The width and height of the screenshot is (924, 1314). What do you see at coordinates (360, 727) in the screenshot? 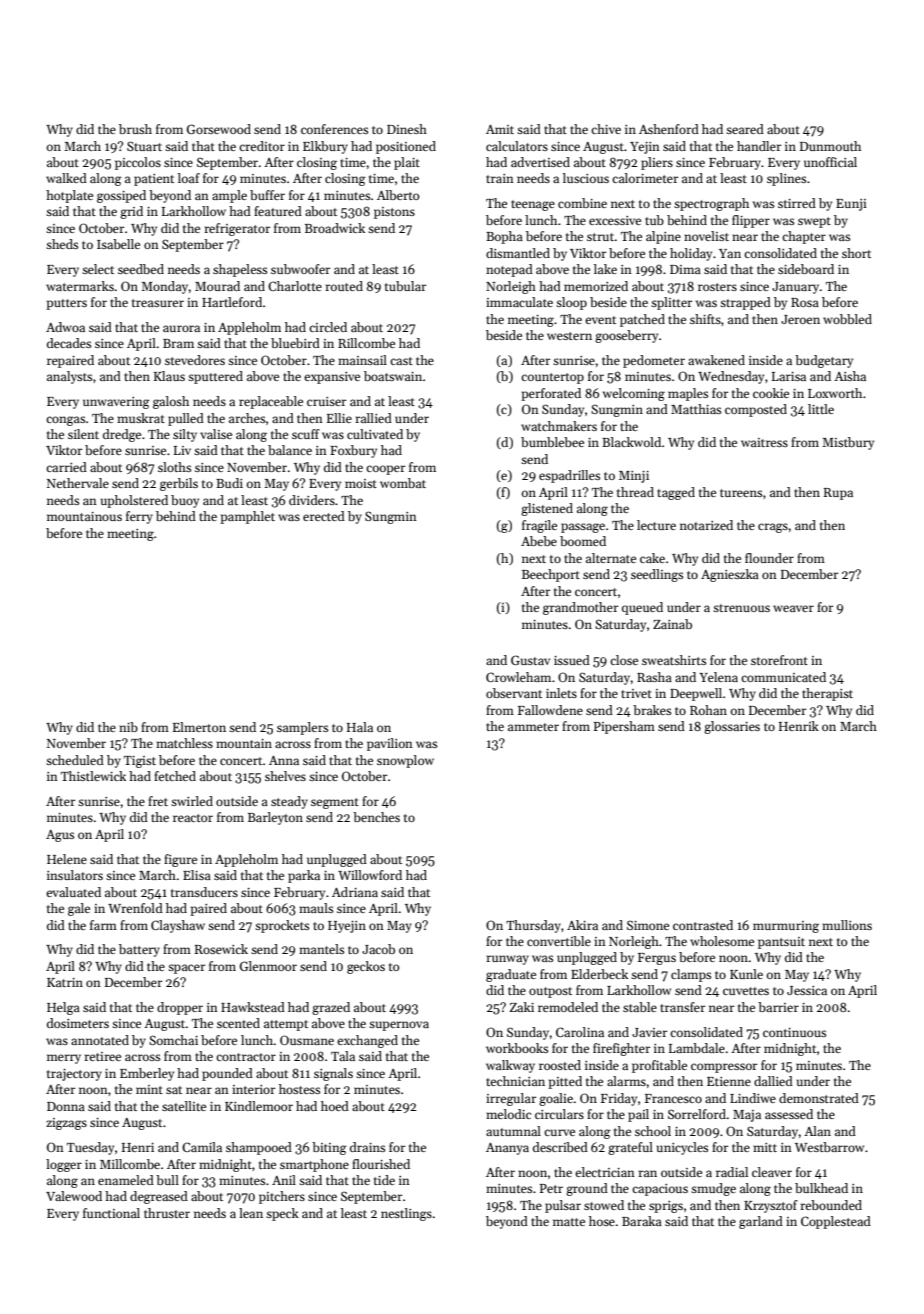
I see `Hala` at bounding box center [360, 727].
